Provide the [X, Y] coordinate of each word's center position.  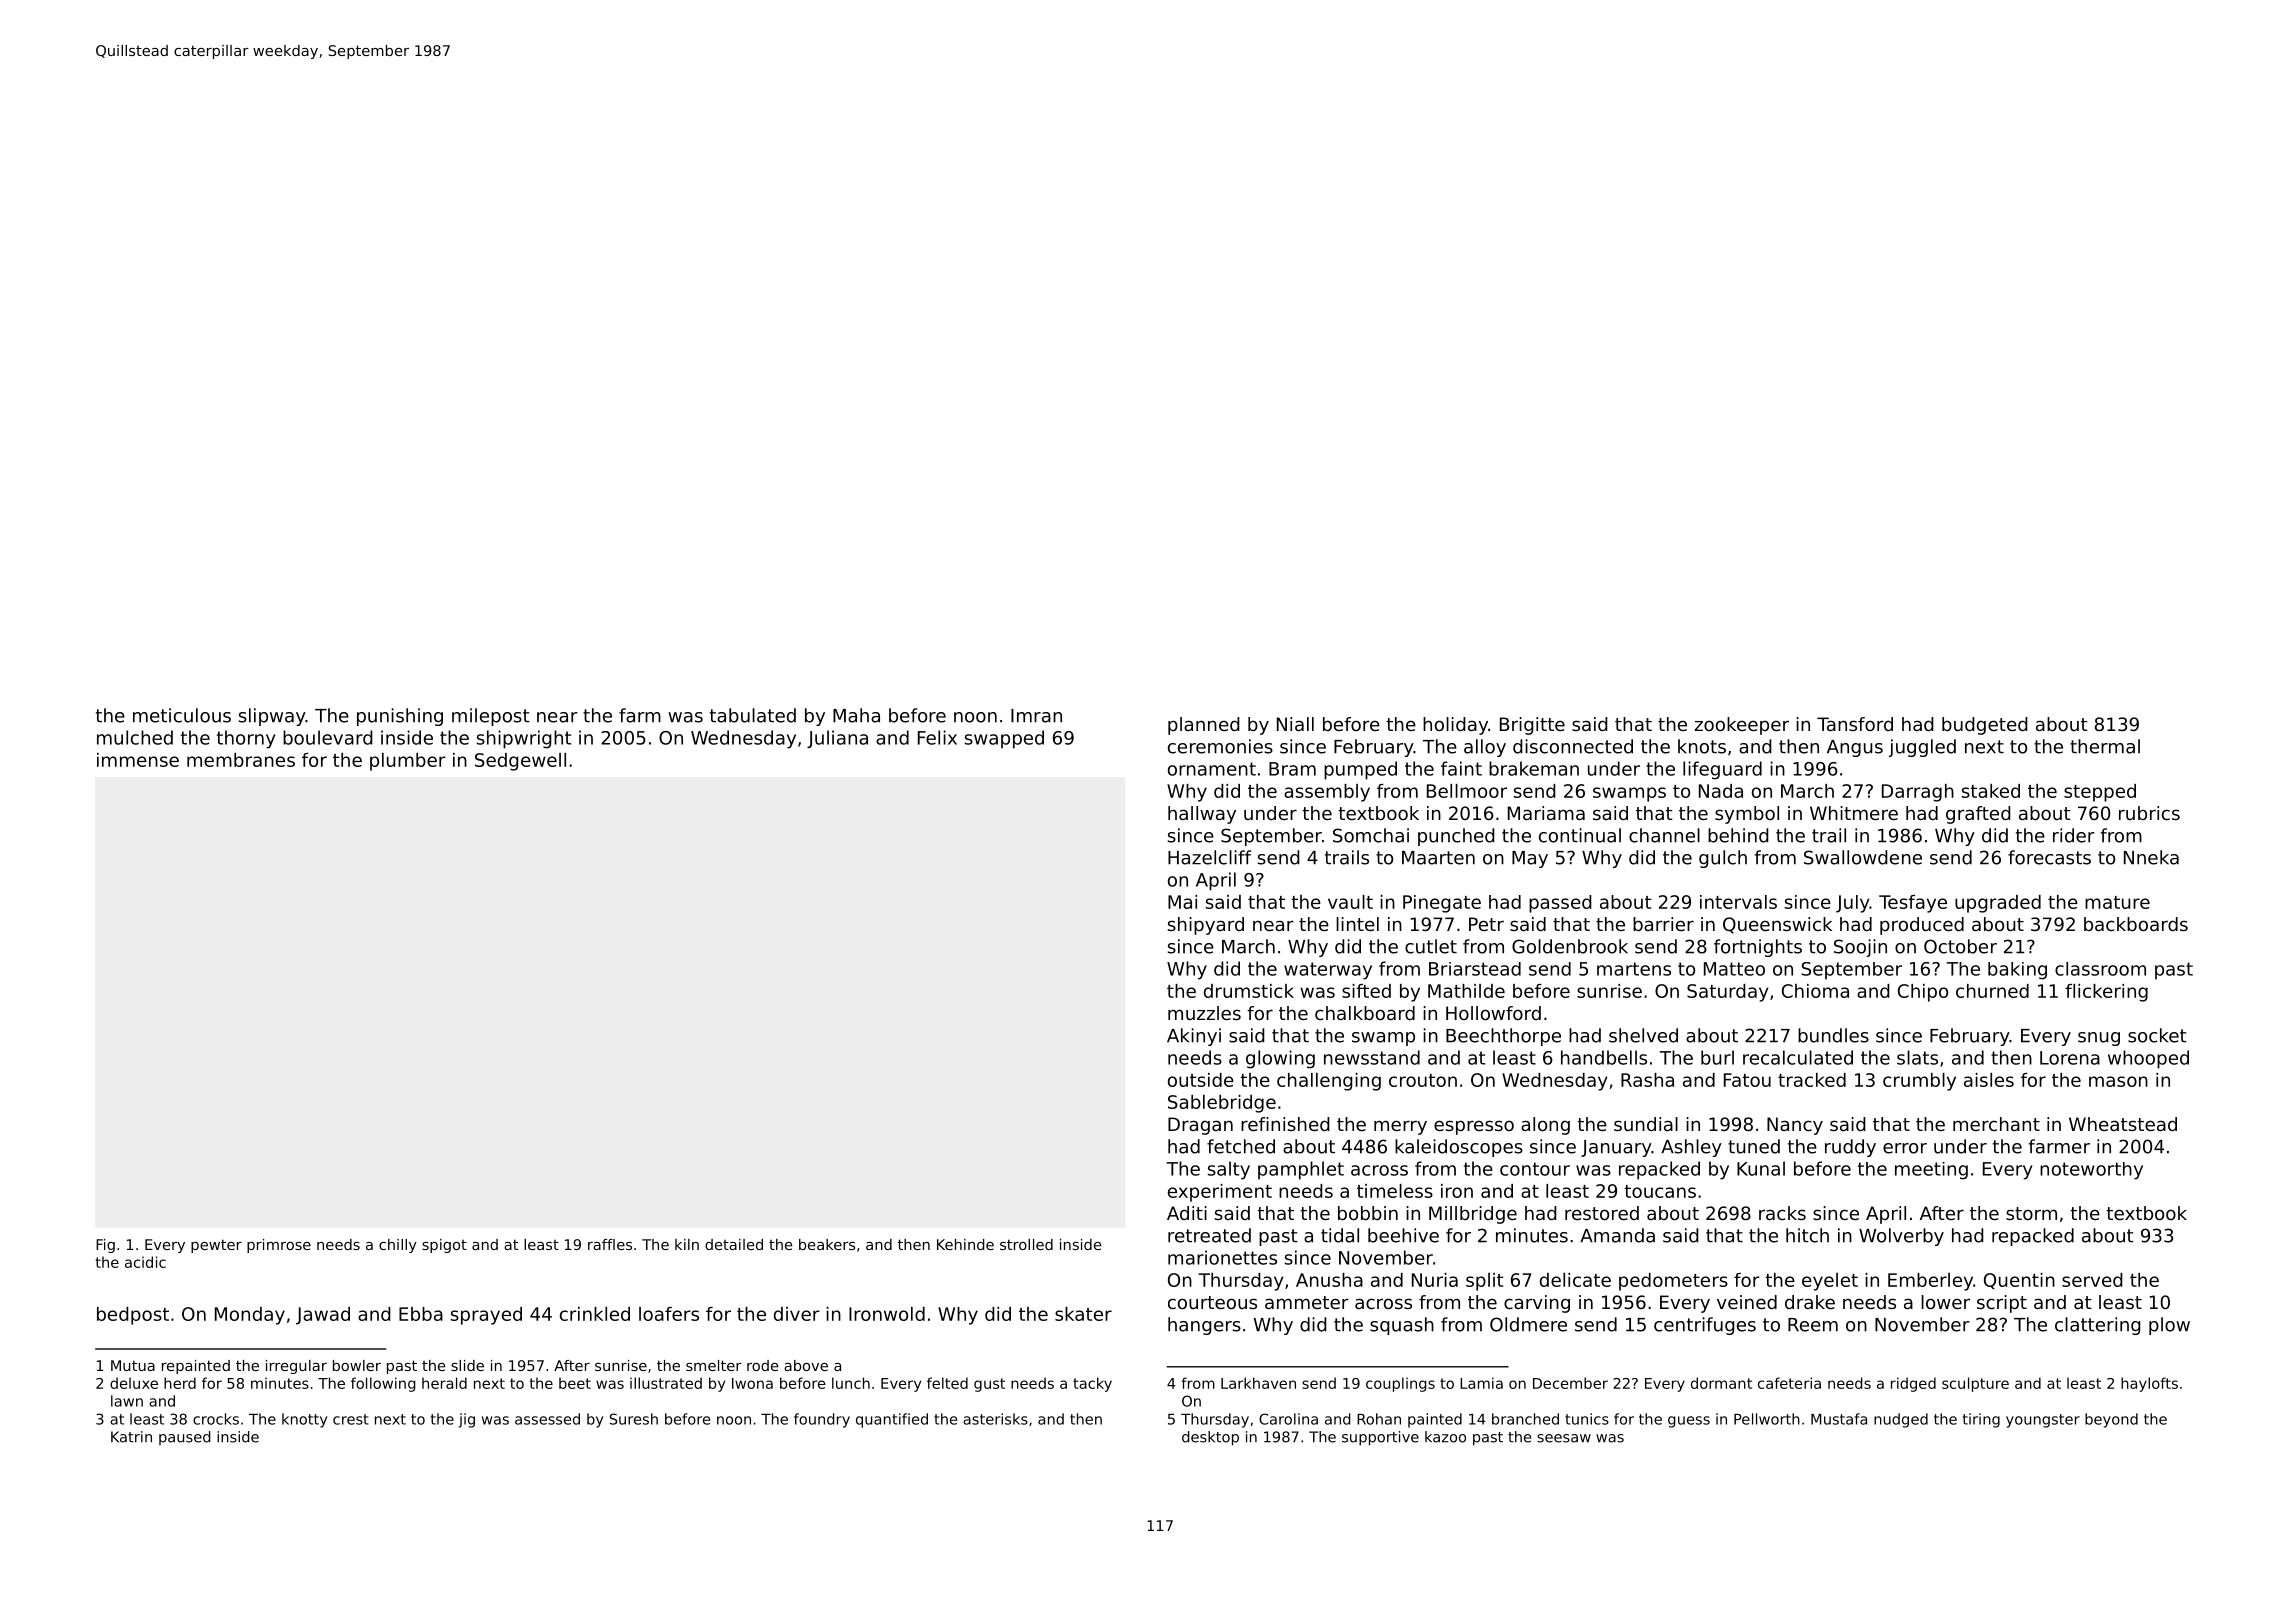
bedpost [133, 1316]
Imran [1036, 716]
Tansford [1855, 724]
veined [1747, 1302]
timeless [1395, 1191]
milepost [491, 717]
